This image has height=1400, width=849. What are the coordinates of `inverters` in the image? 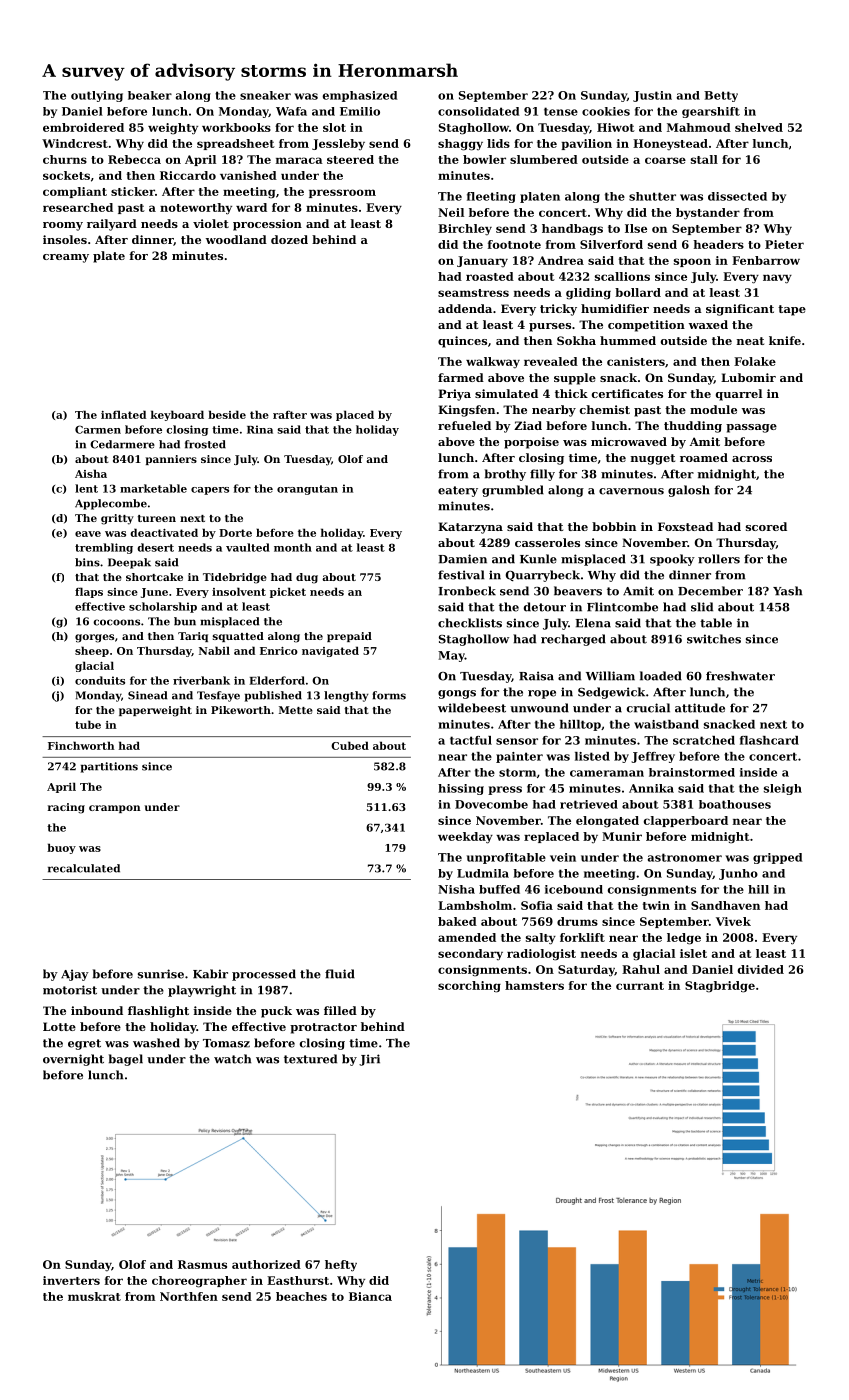 It's located at (71, 1280).
